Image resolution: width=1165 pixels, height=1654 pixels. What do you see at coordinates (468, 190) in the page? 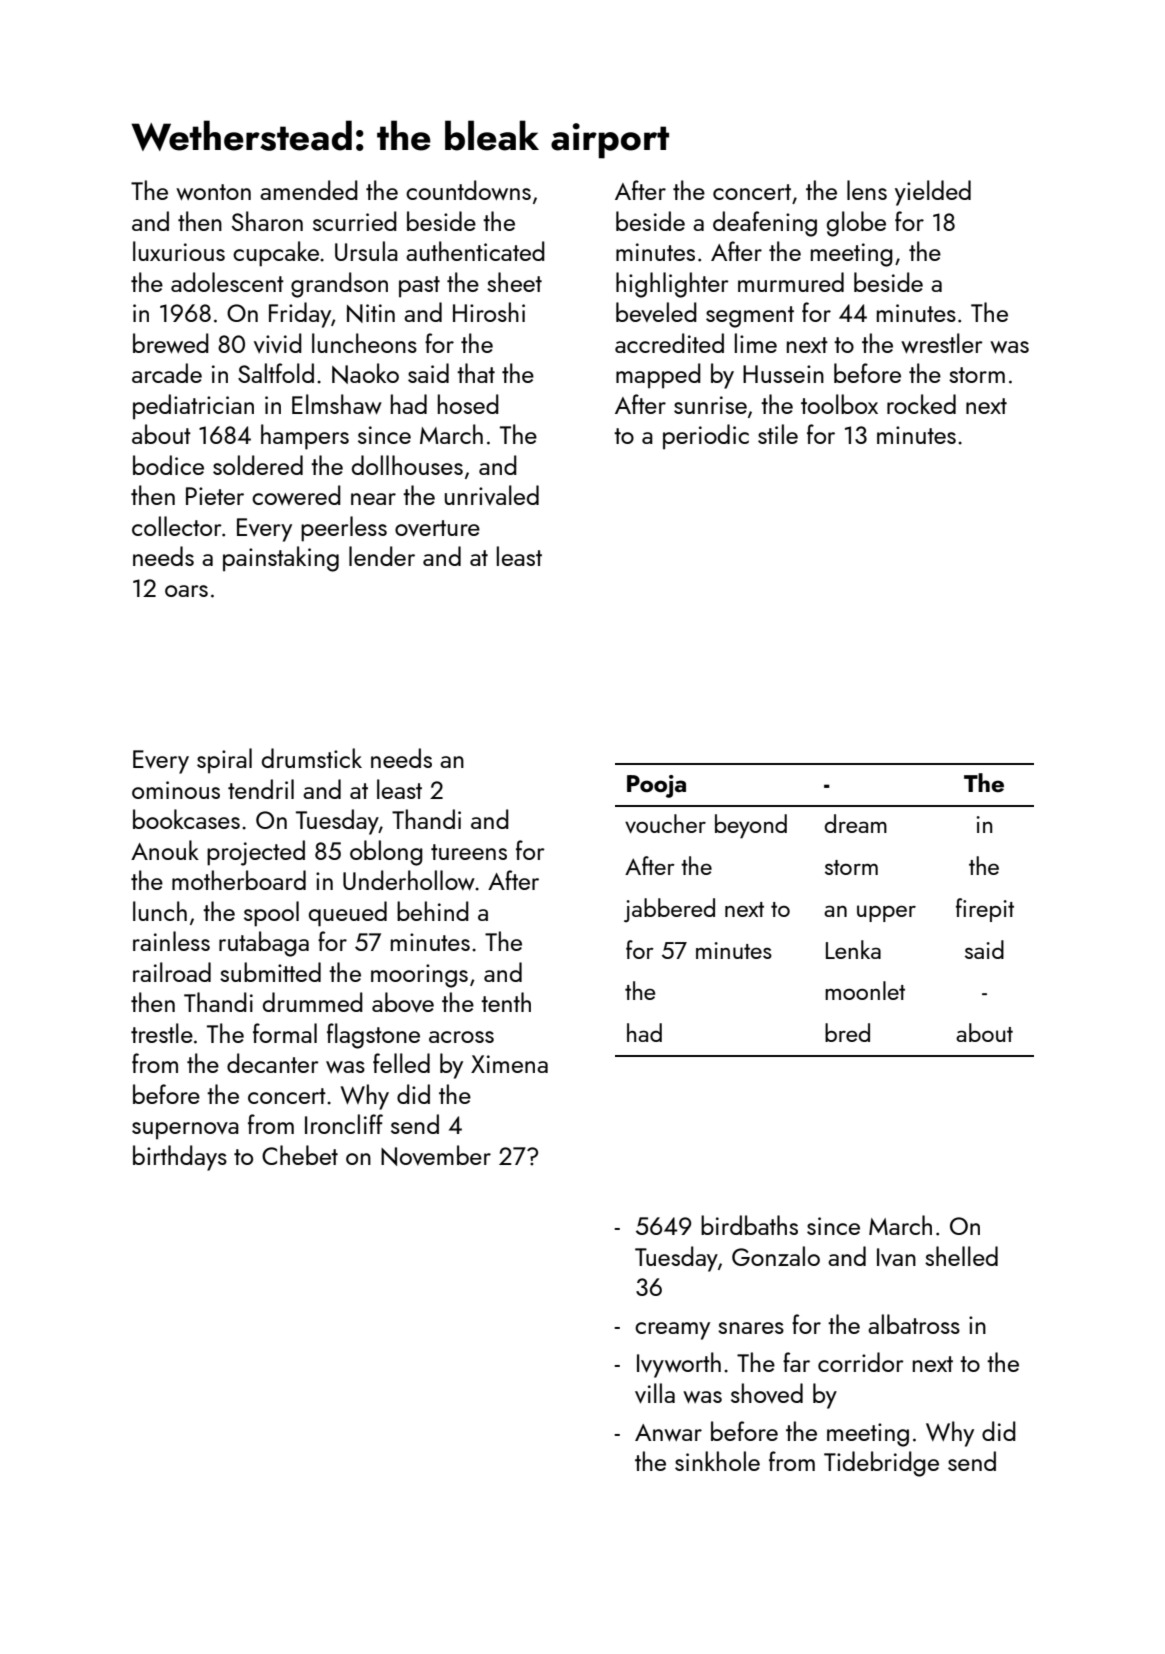
I see `countdowns` at bounding box center [468, 190].
